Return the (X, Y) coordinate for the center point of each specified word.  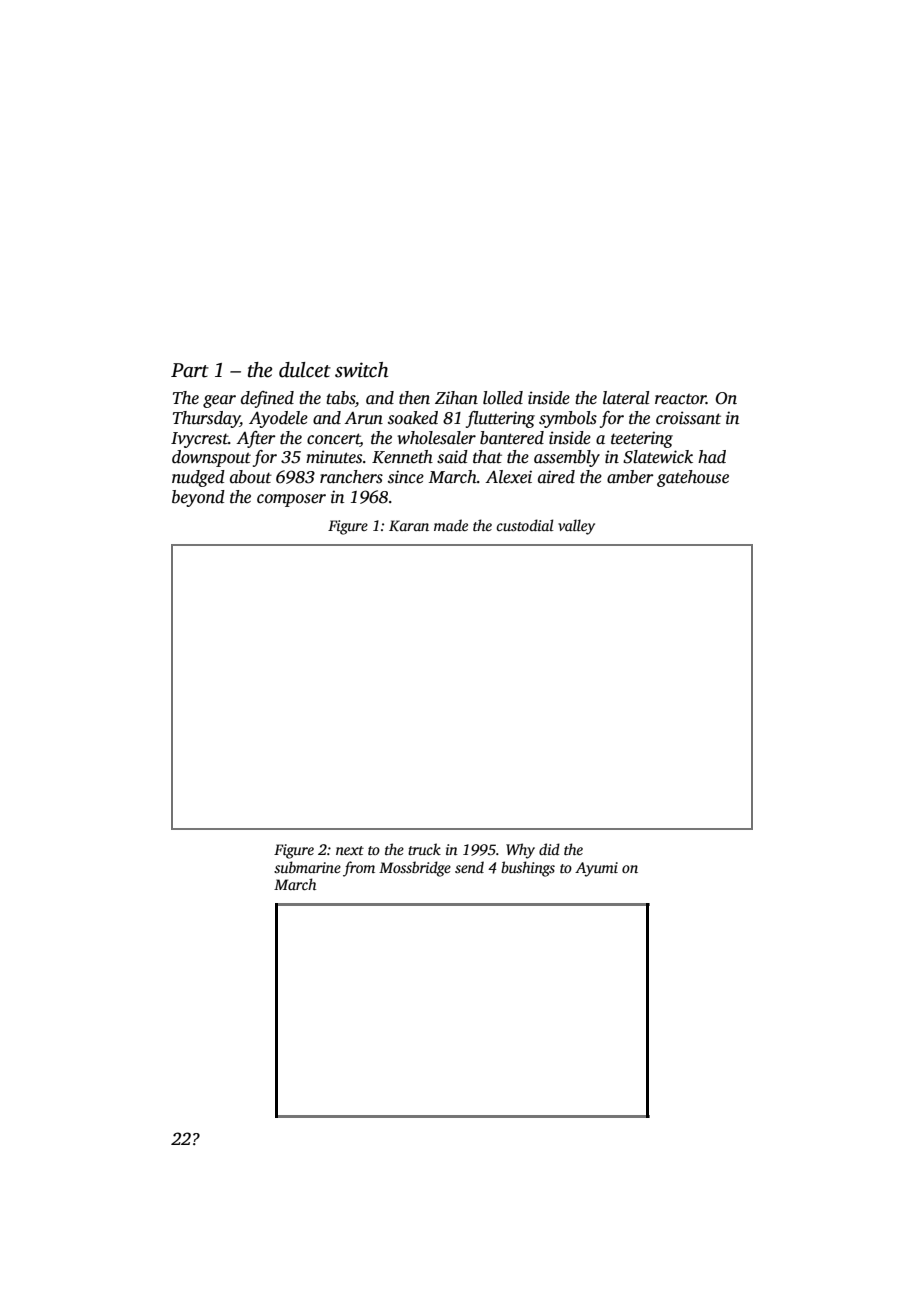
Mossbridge (415, 869)
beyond (198, 498)
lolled (503, 398)
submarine (307, 867)
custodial (525, 525)
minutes (334, 457)
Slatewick (658, 457)
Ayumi (596, 869)
